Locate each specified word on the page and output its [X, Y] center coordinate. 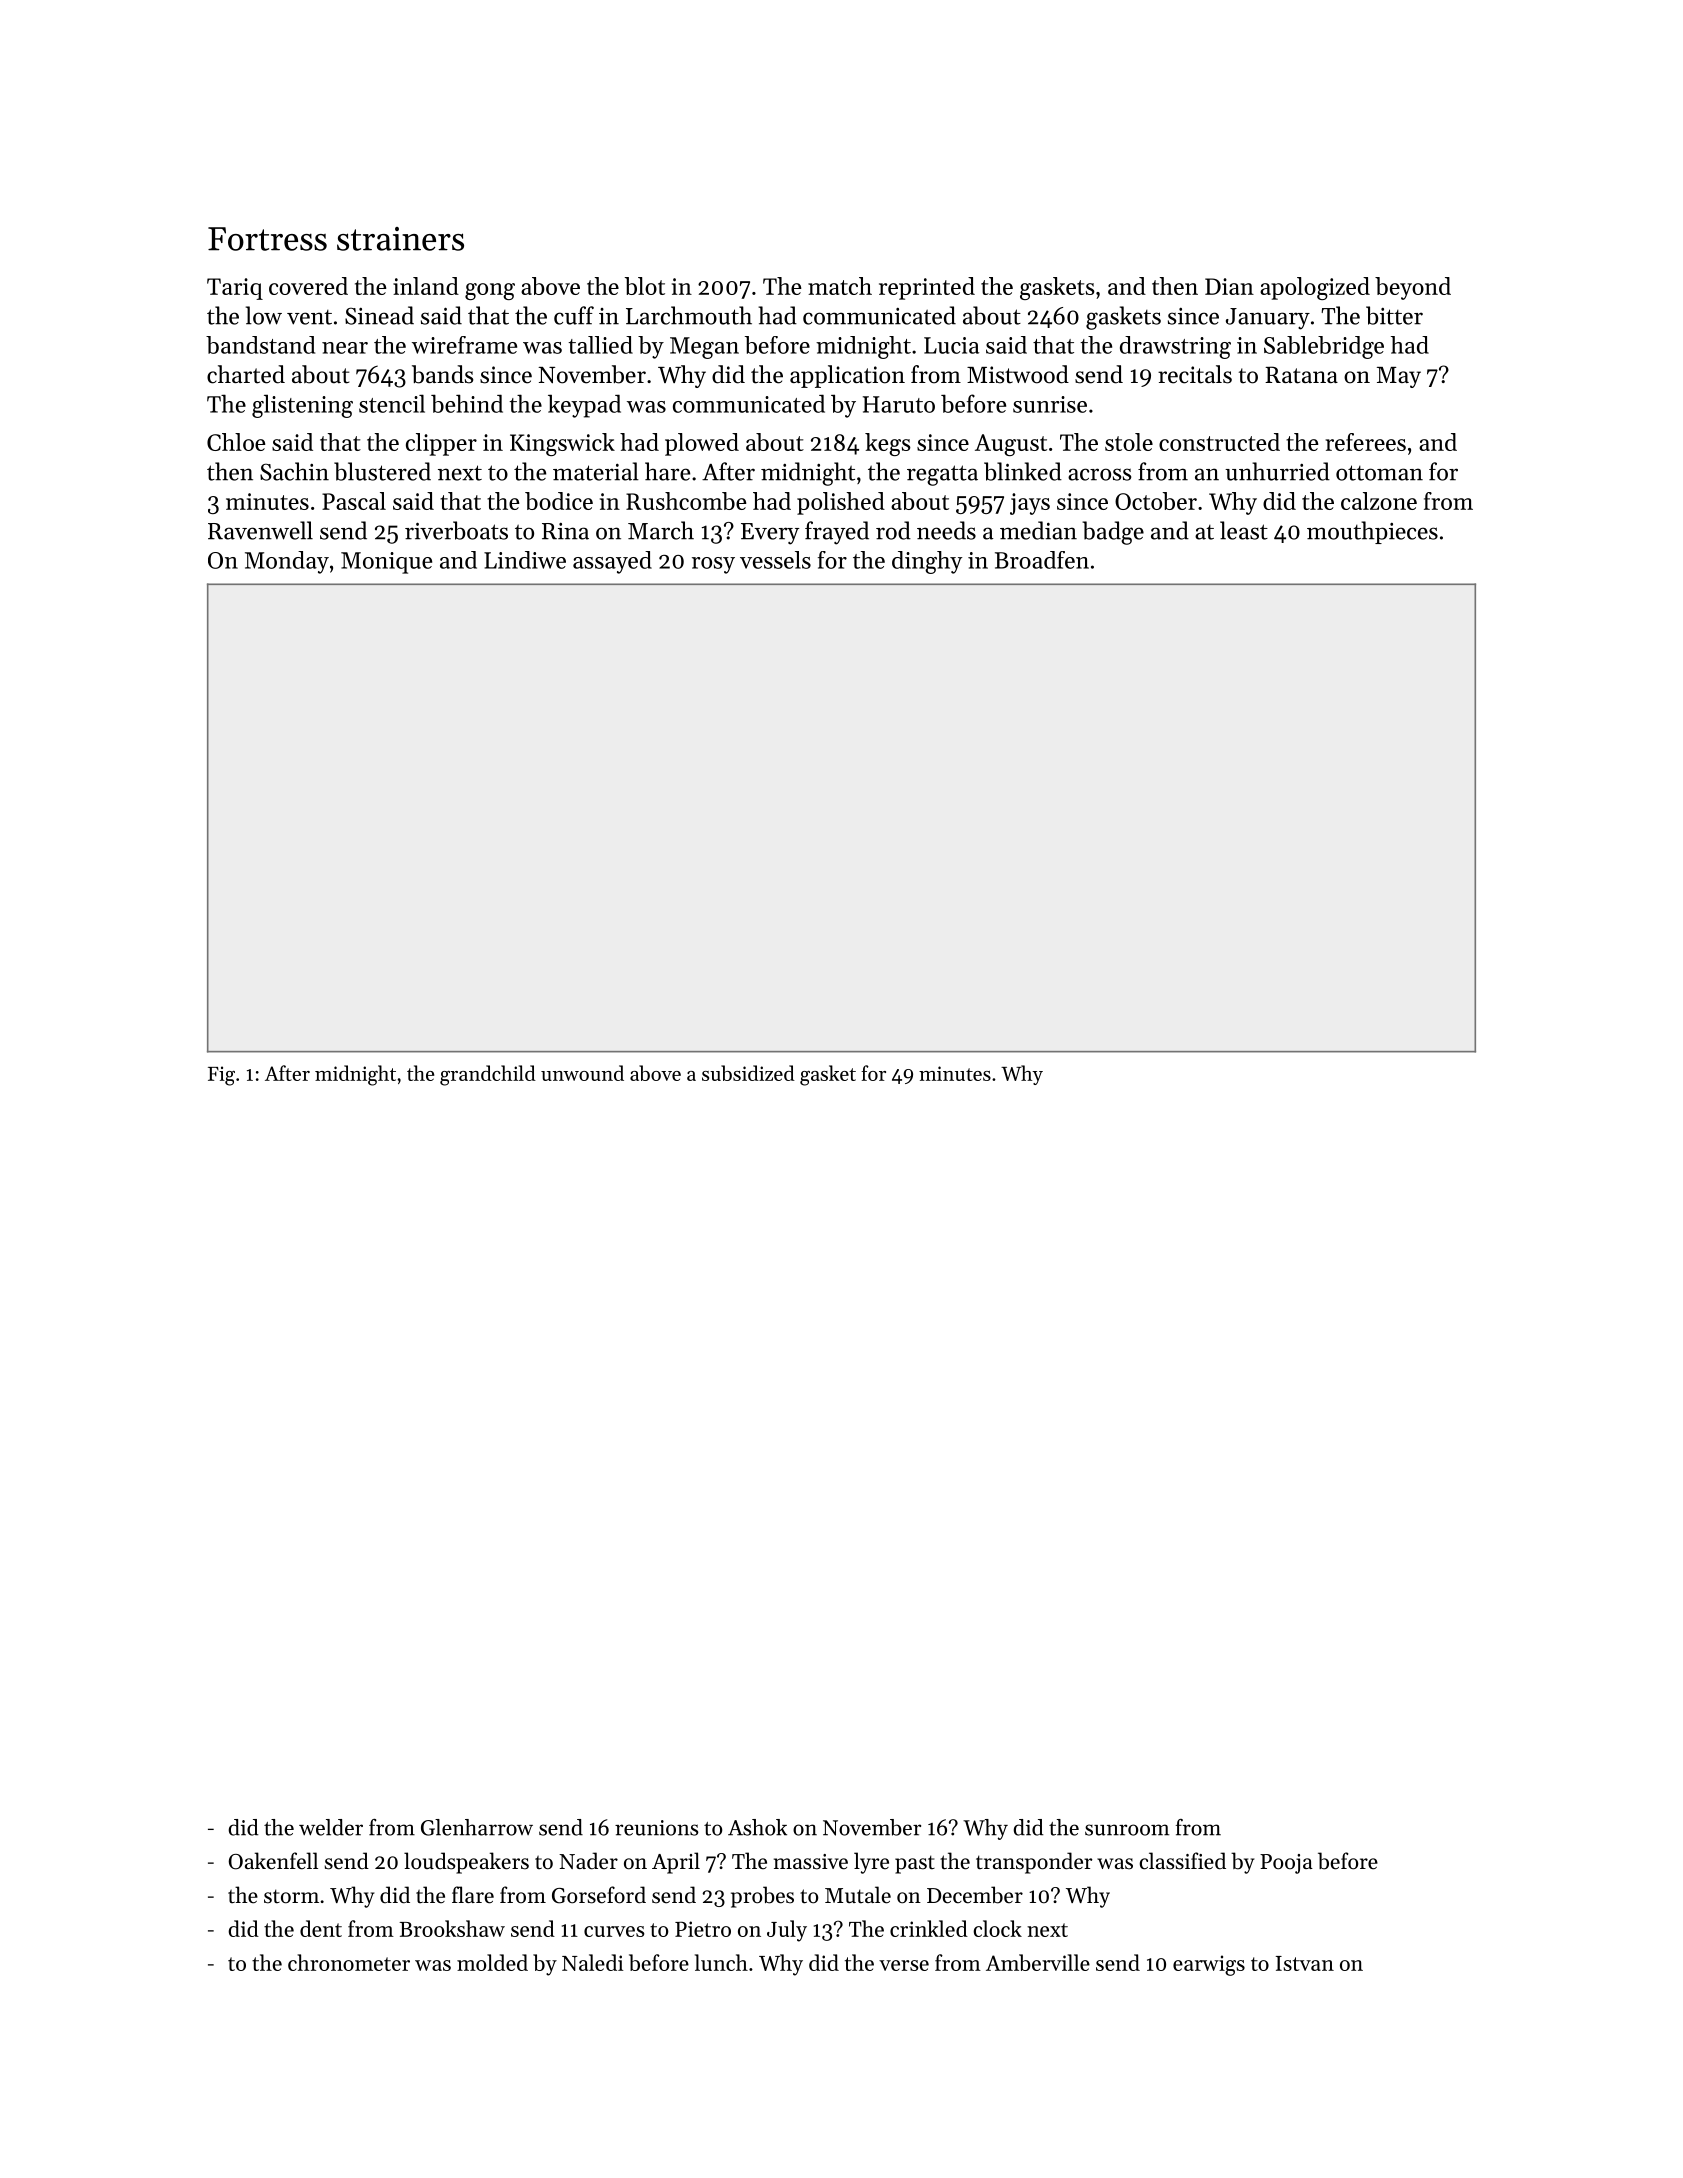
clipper [441, 444]
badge [1113, 533]
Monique [386, 563]
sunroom [1127, 1830]
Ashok [757, 1827]
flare [473, 1895]
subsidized [748, 1073]
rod [893, 530]
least [1244, 530]
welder [331, 1827]
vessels [775, 560]
